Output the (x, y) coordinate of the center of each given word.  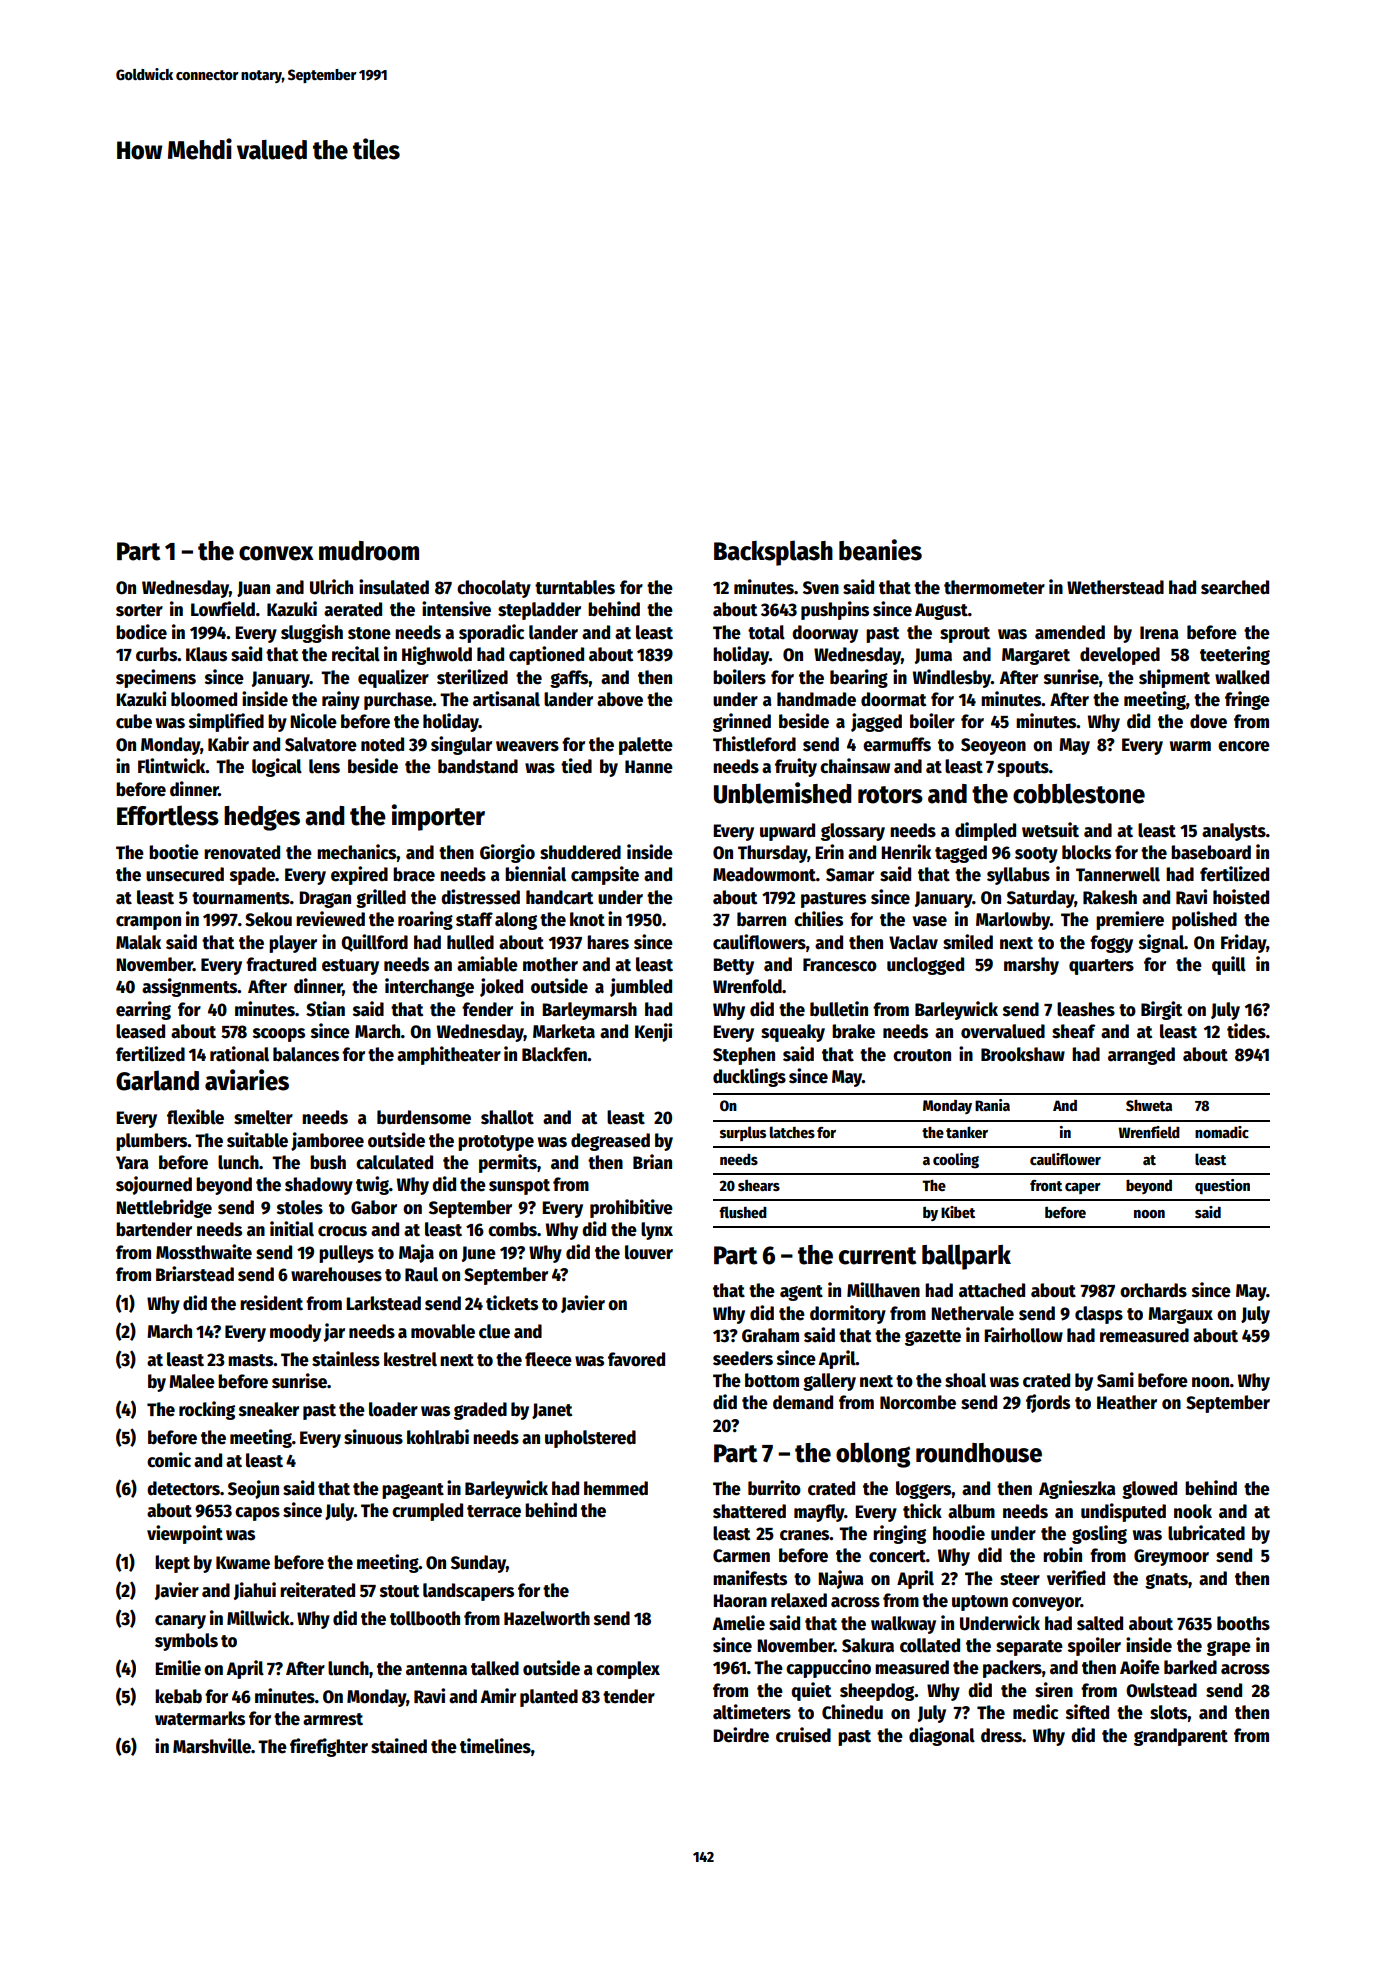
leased (140, 1031)
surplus (743, 1133)
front (1046, 1185)
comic (169, 1460)
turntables (575, 587)
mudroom (369, 551)
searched (1235, 587)
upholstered (590, 1439)
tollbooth (425, 1618)
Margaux (1180, 1315)
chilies (818, 919)
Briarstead (195, 1274)
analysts (1234, 832)
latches (792, 1132)
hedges (262, 818)
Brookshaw (1023, 1054)
